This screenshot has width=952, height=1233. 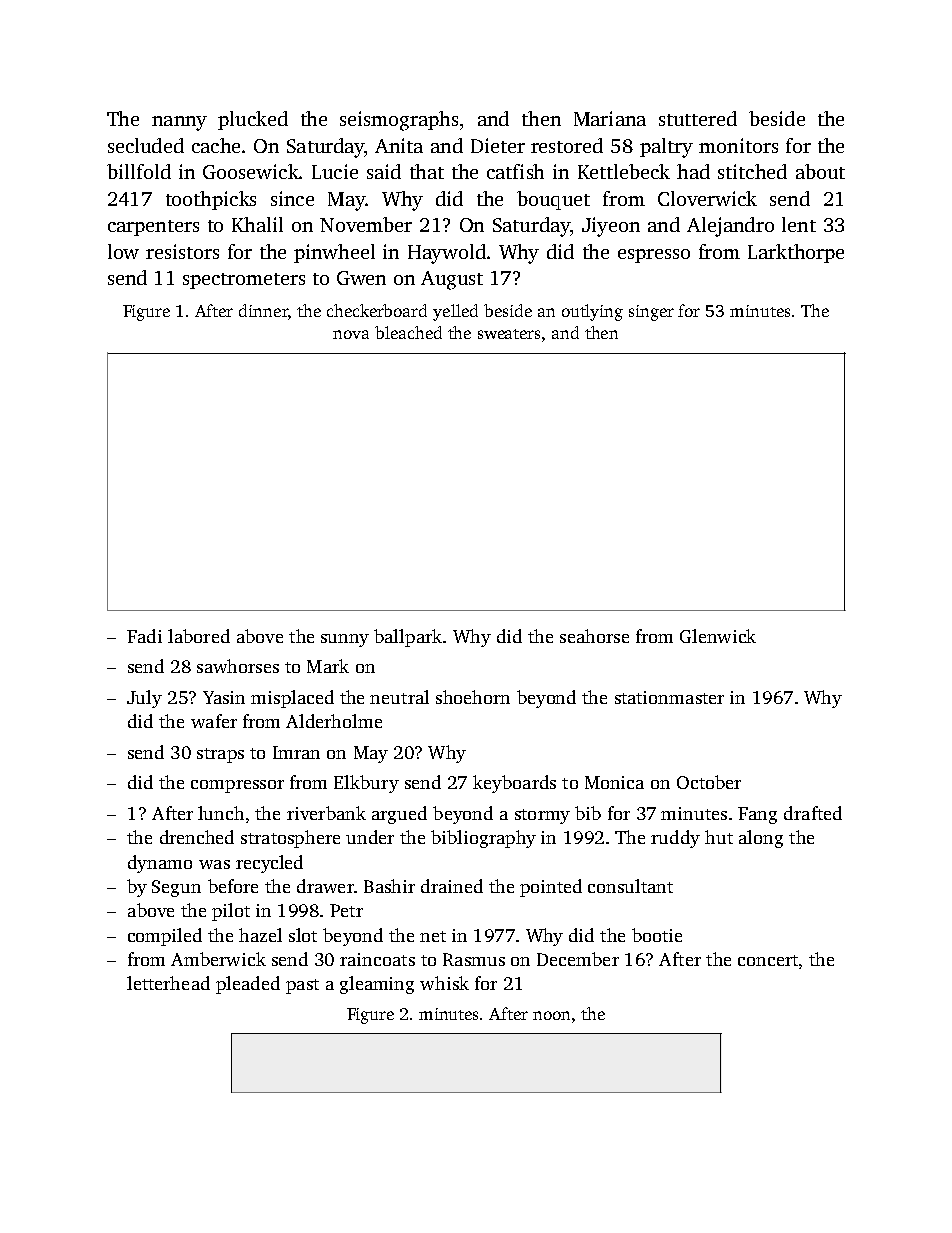 What do you see at coordinates (168, 983) in the screenshot?
I see `letterhead` at bounding box center [168, 983].
